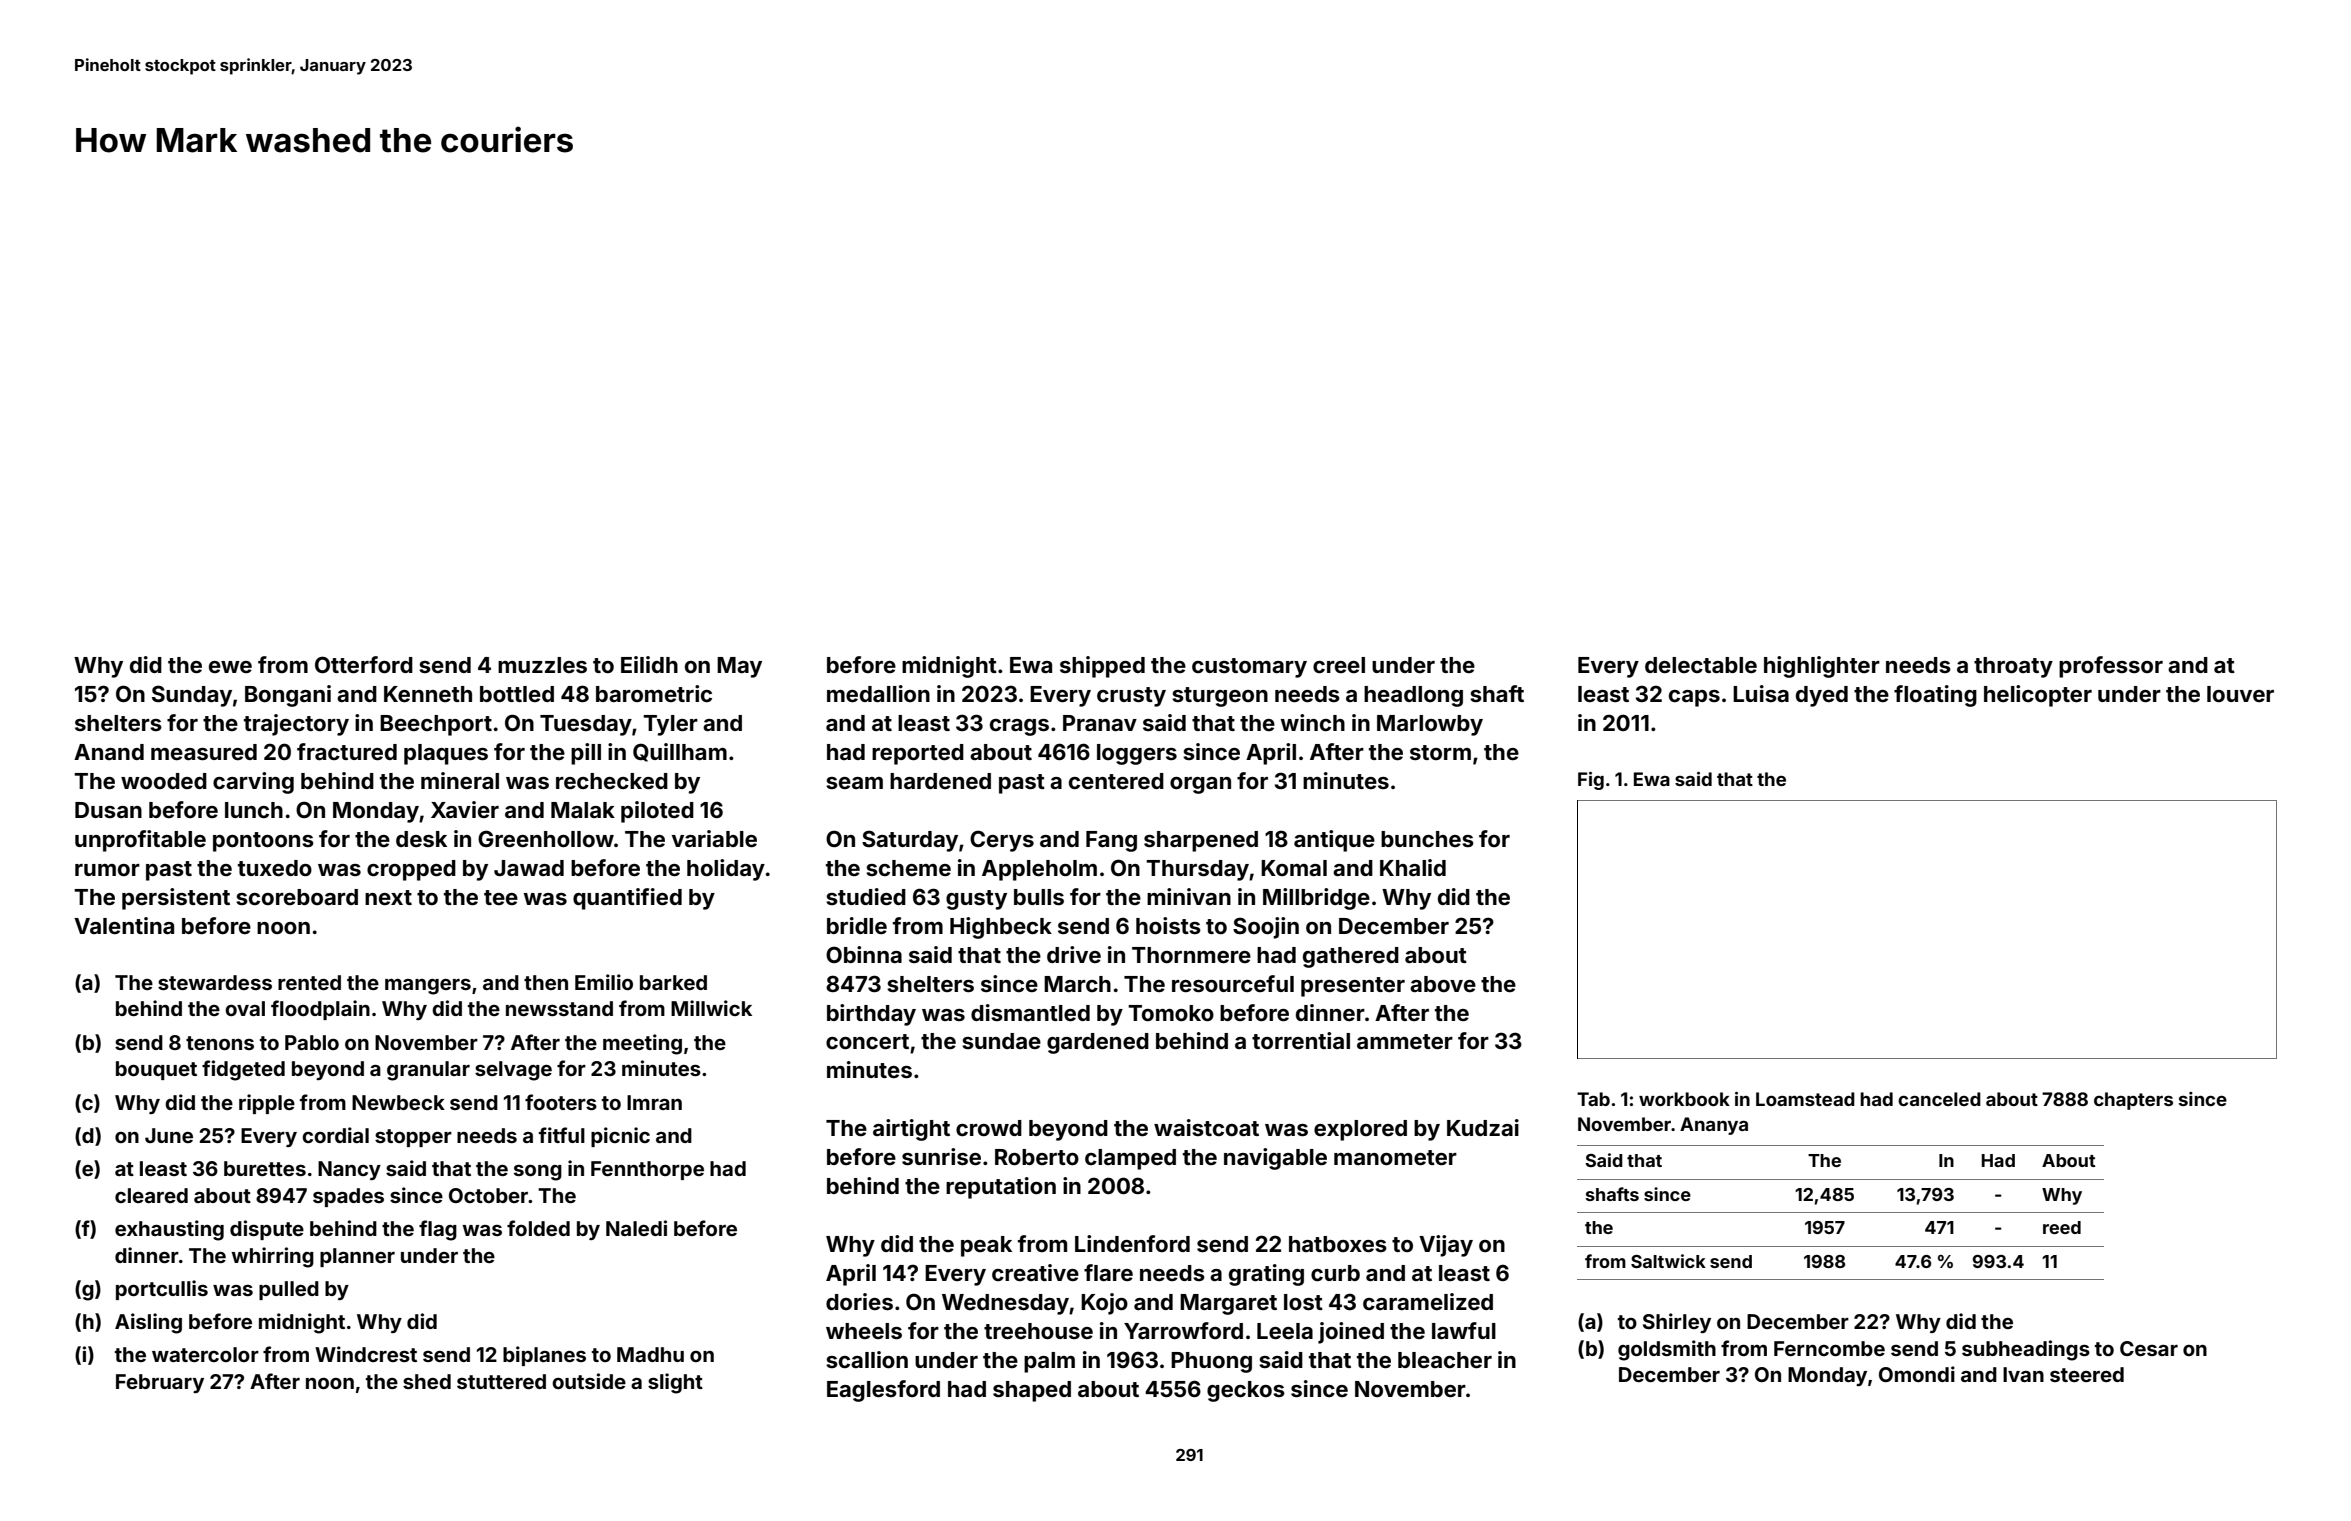 This document has width=2351, height=1521. Describe the element at coordinates (148, 1323) in the document. I see `Aisling` at that location.
